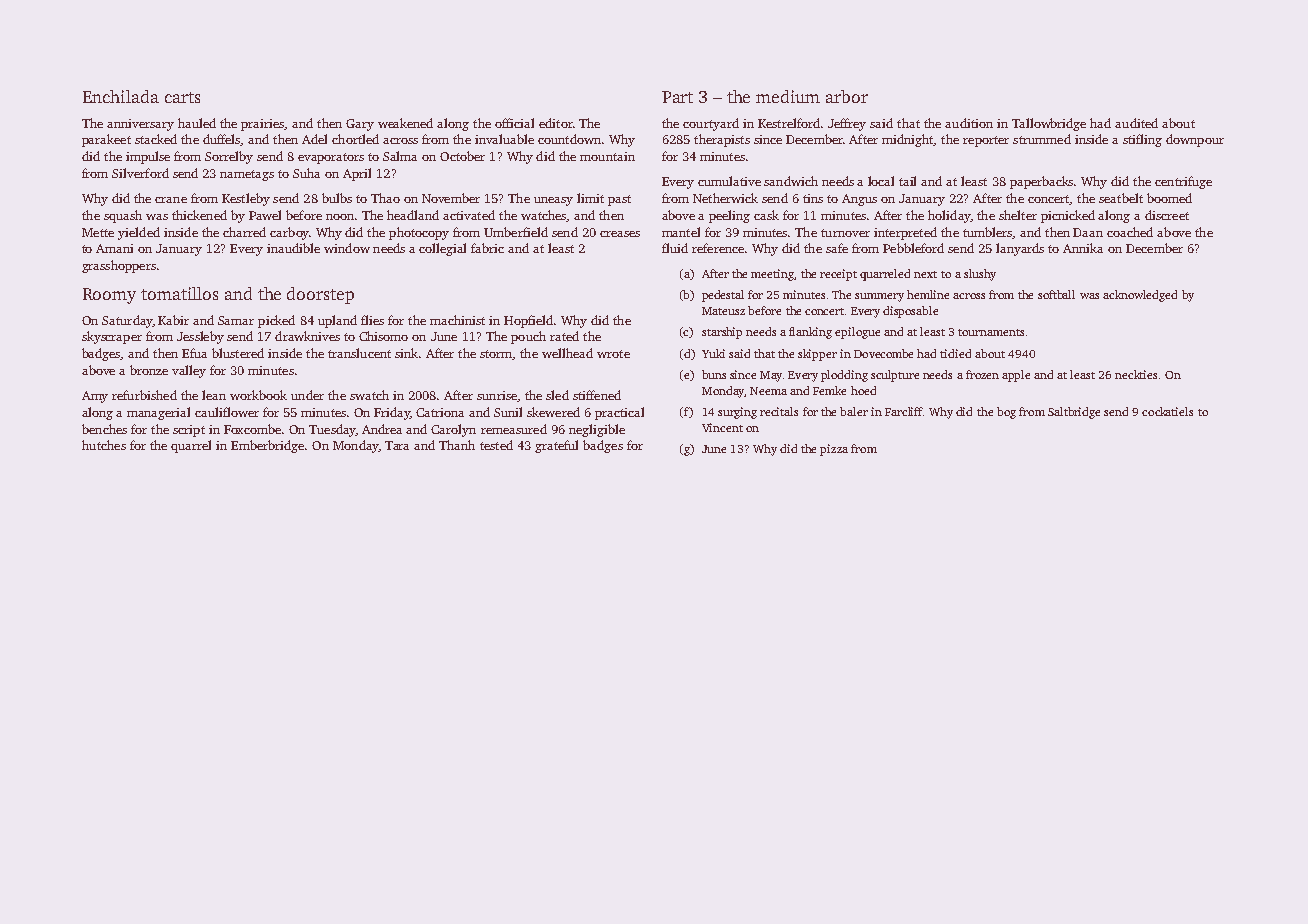 Image resolution: width=1308 pixels, height=924 pixels. What do you see at coordinates (607, 156) in the document?
I see `mountain` at bounding box center [607, 156].
